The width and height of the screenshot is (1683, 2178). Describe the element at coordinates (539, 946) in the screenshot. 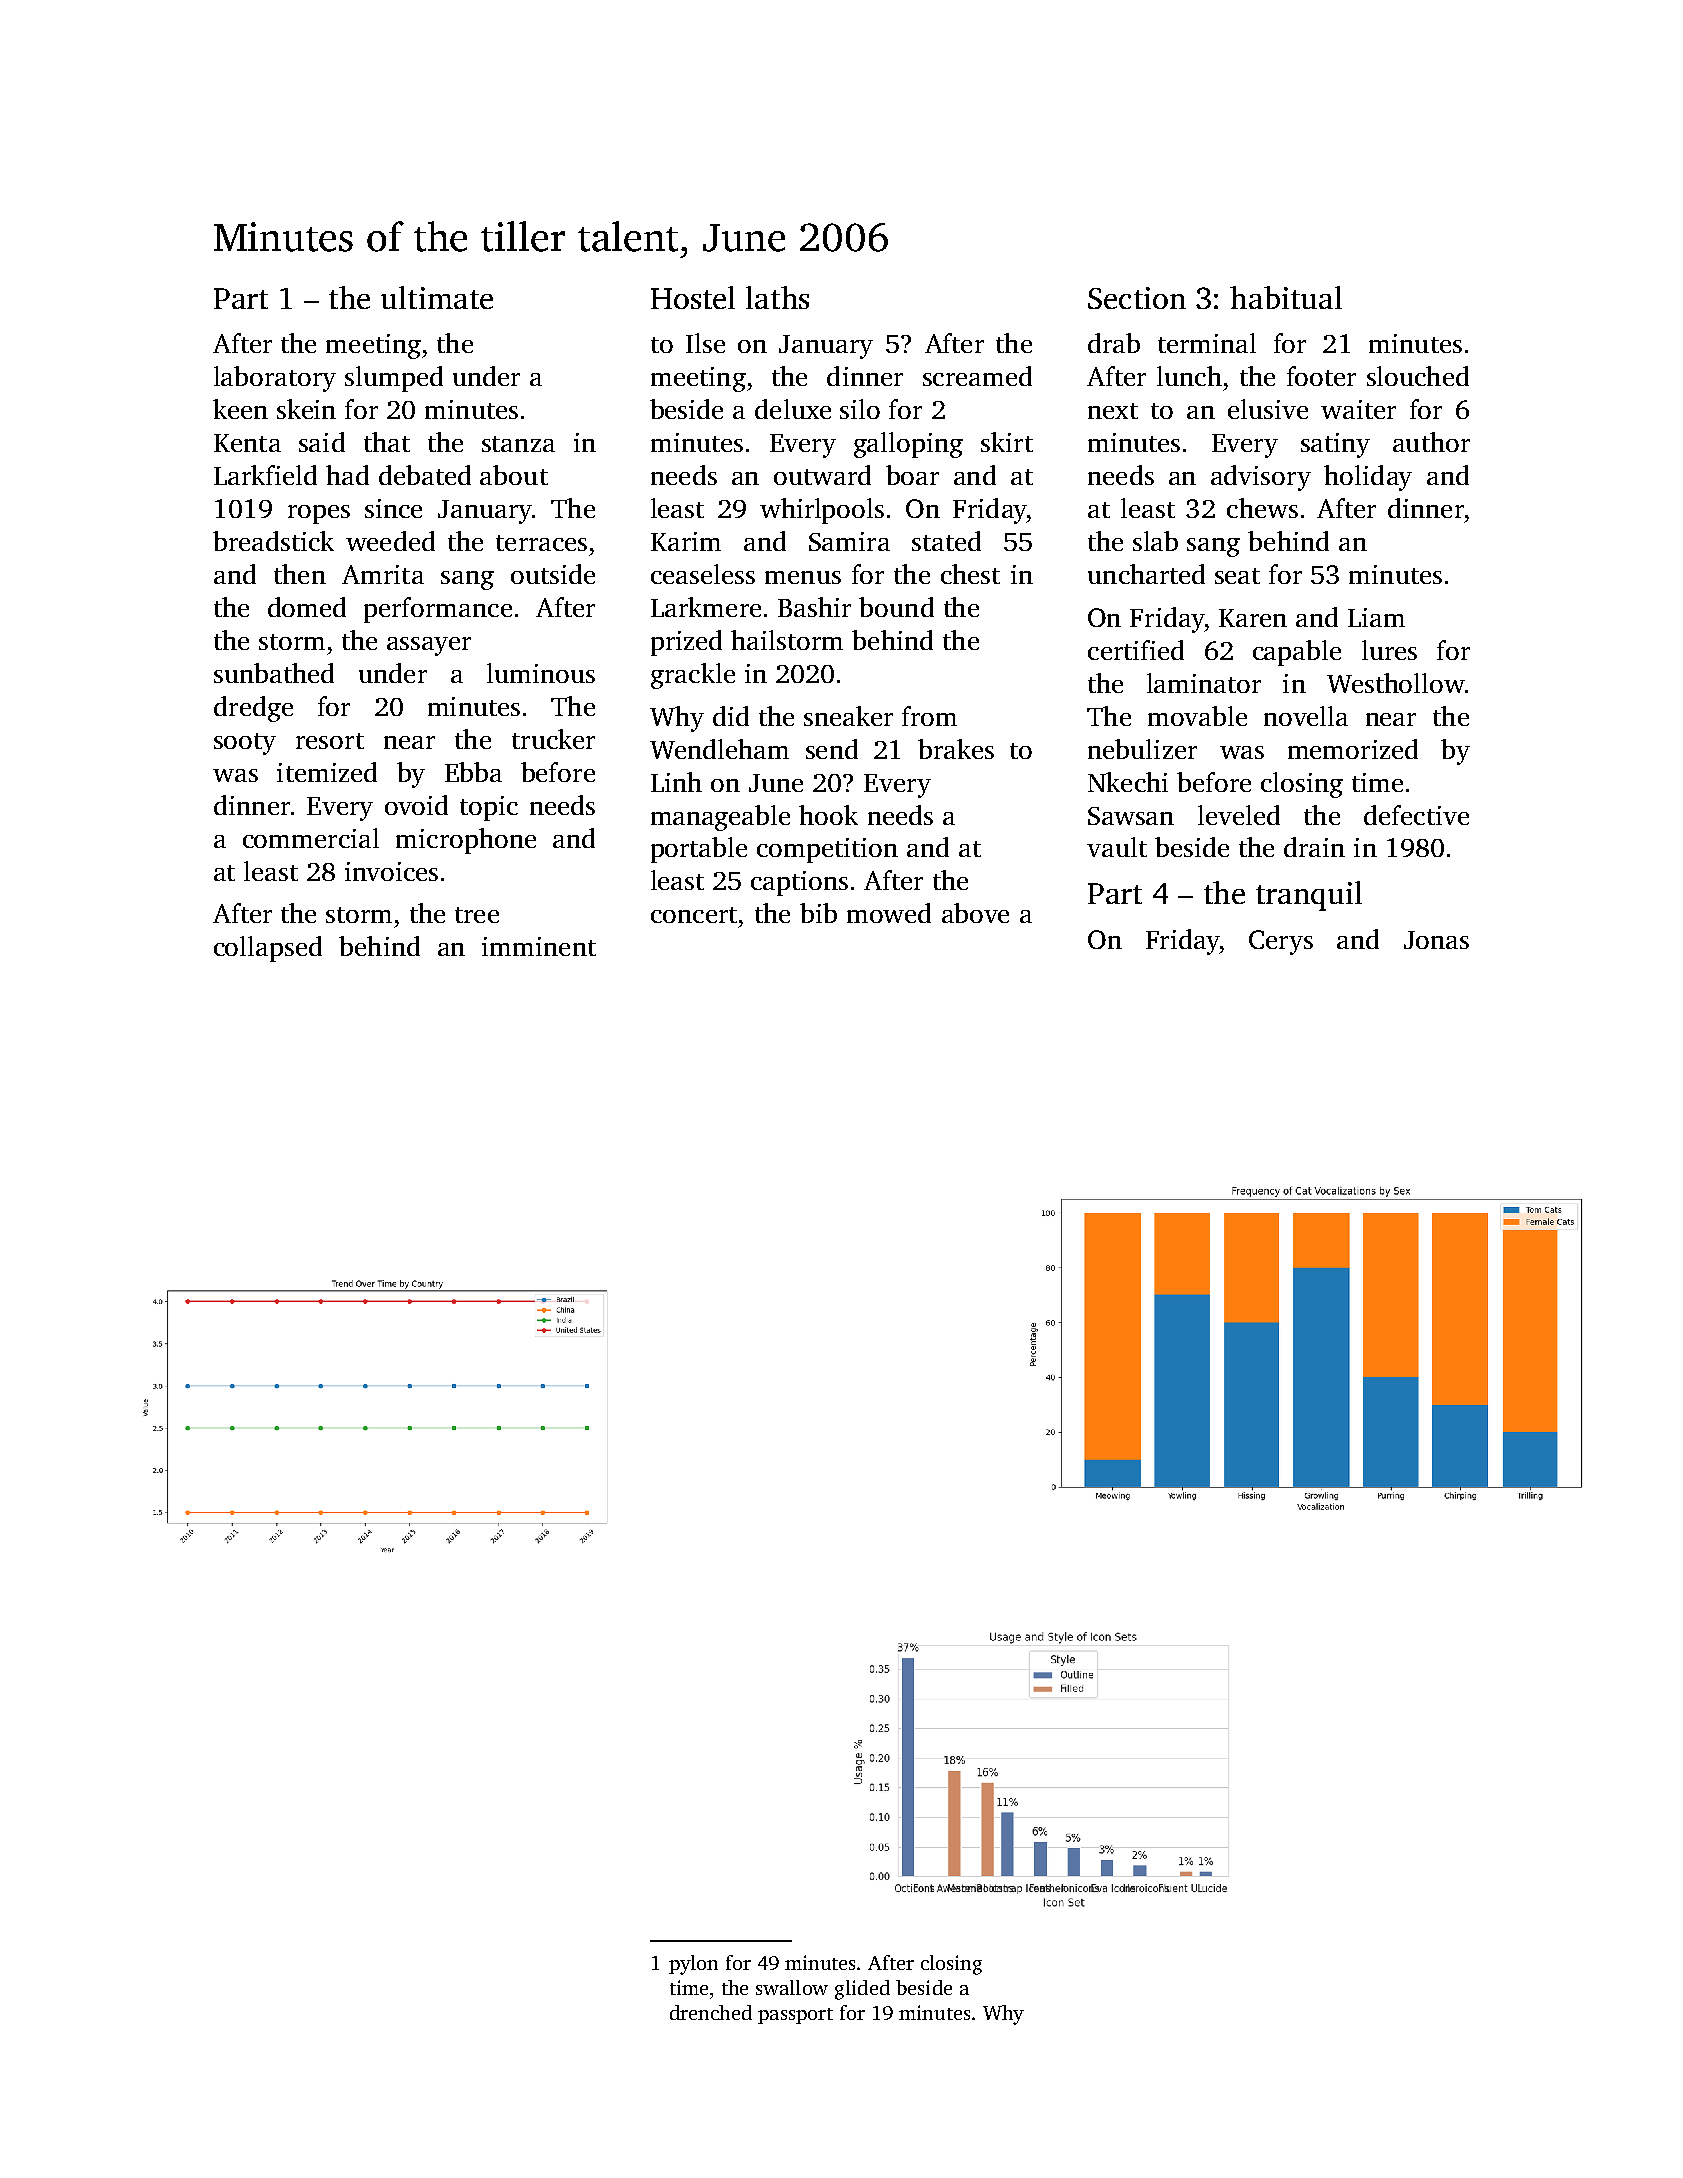

I see `imminent` at that location.
